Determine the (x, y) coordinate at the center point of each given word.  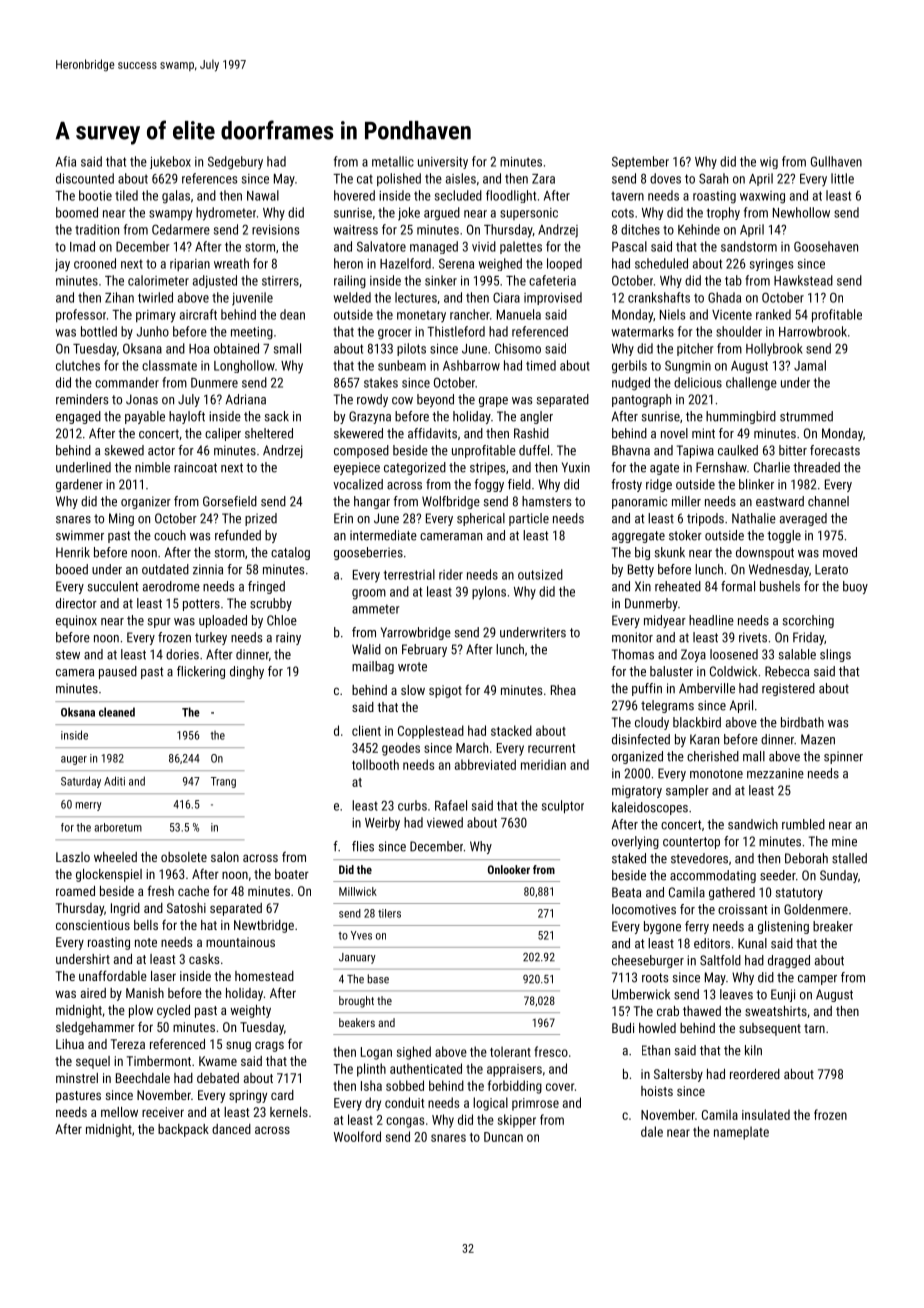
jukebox (170, 162)
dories (182, 654)
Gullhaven (836, 161)
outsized (540, 574)
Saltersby (678, 1075)
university (443, 163)
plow (141, 1011)
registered (788, 689)
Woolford (357, 1136)
